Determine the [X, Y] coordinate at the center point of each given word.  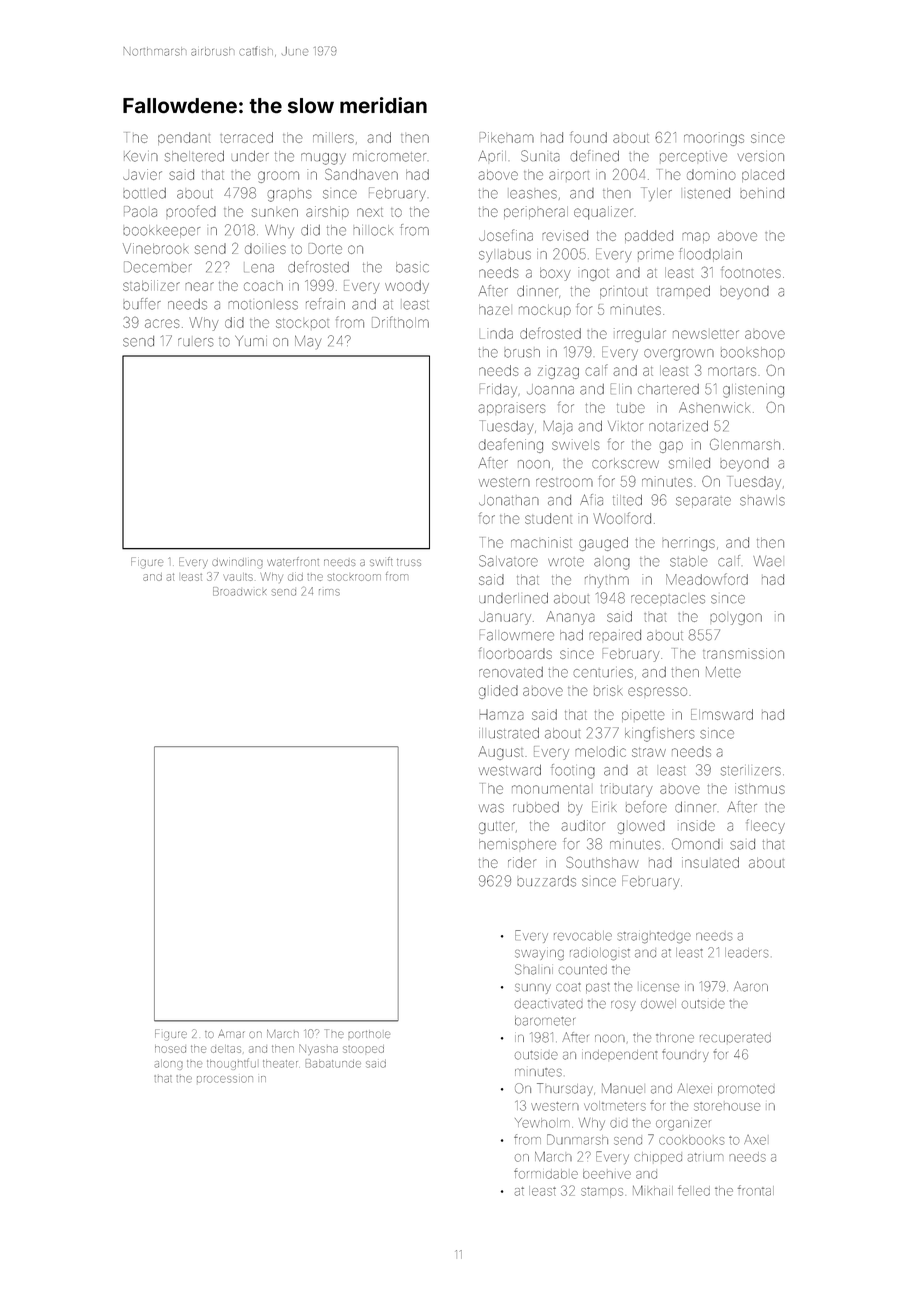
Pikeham [507, 137]
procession [225, 1079]
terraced [246, 137]
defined [595, 156]
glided [498, 692]
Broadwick [240, 591]
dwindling [237, 563]
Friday [498, 390]
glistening [753, 391]
